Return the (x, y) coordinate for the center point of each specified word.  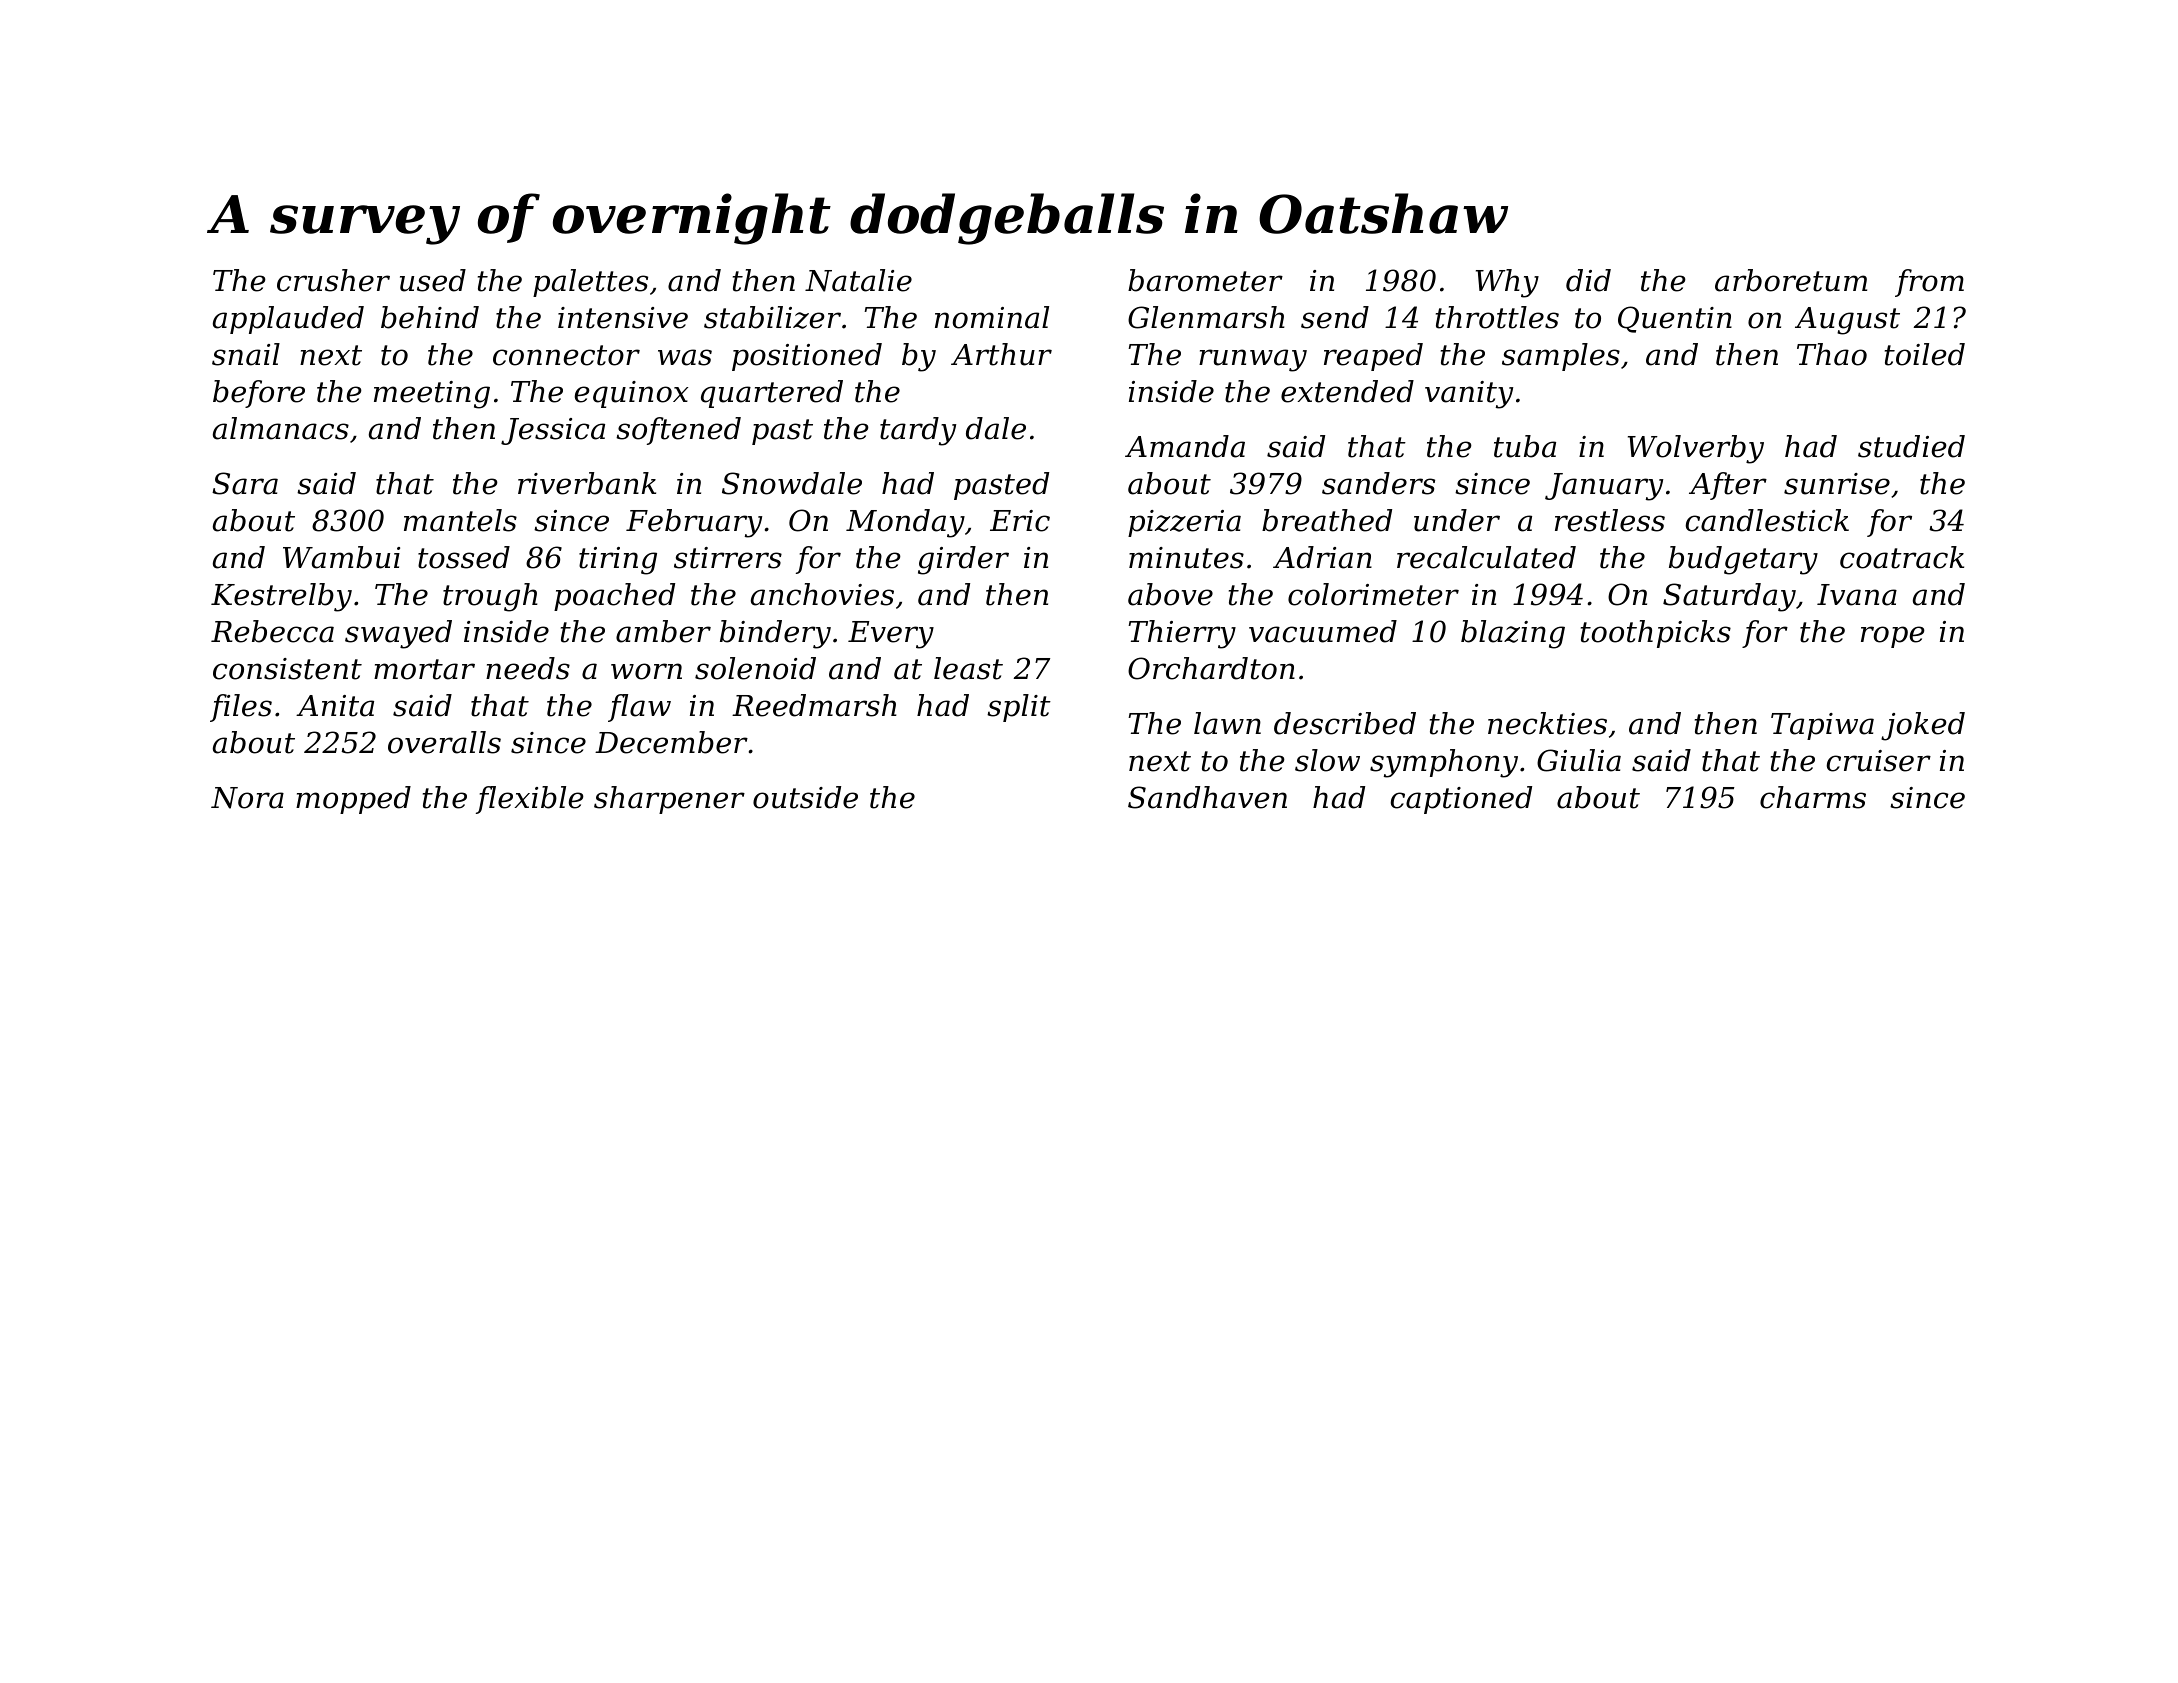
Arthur (1001, 354)
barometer (1205, 280)
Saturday (1729, 597)
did (1588, 280)
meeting (432, 395)
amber (663, 631)
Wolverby (1696, 449)
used (433, 280)
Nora (247, 798)
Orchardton (1211, 668)
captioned (1461, 800)
